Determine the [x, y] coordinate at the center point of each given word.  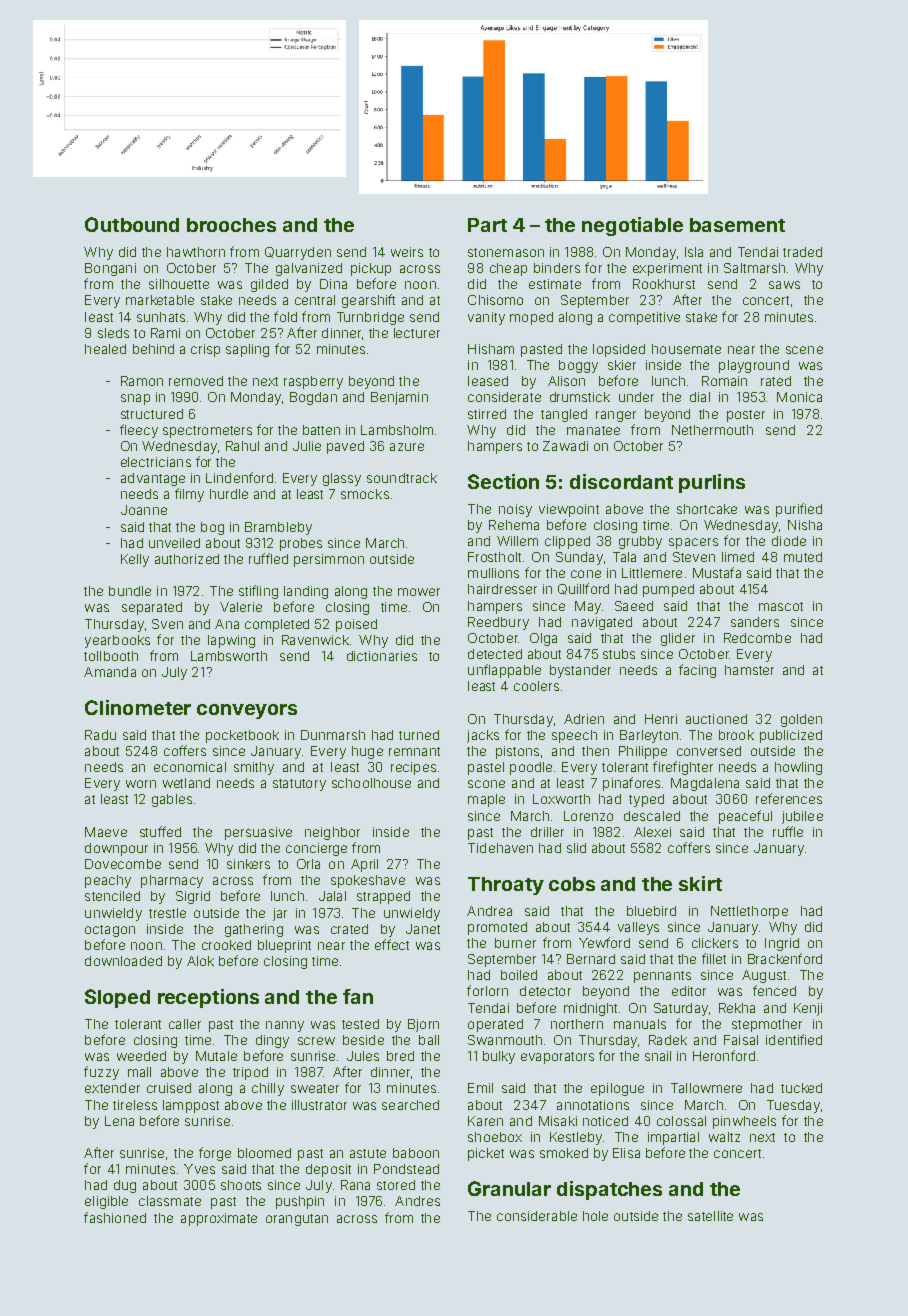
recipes [413, 768]
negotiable [632, 226]
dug [125, 1186]
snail [658, 1056]
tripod [250, 1073]
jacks [483, 736]
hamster [749, 670]
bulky [499, 1057]
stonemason [506, 252]
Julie [307, 446]
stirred [487, 414]
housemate [686, 349]
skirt [700, 883]
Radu [100, 735]
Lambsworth [229, 656]
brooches [231, 225]
